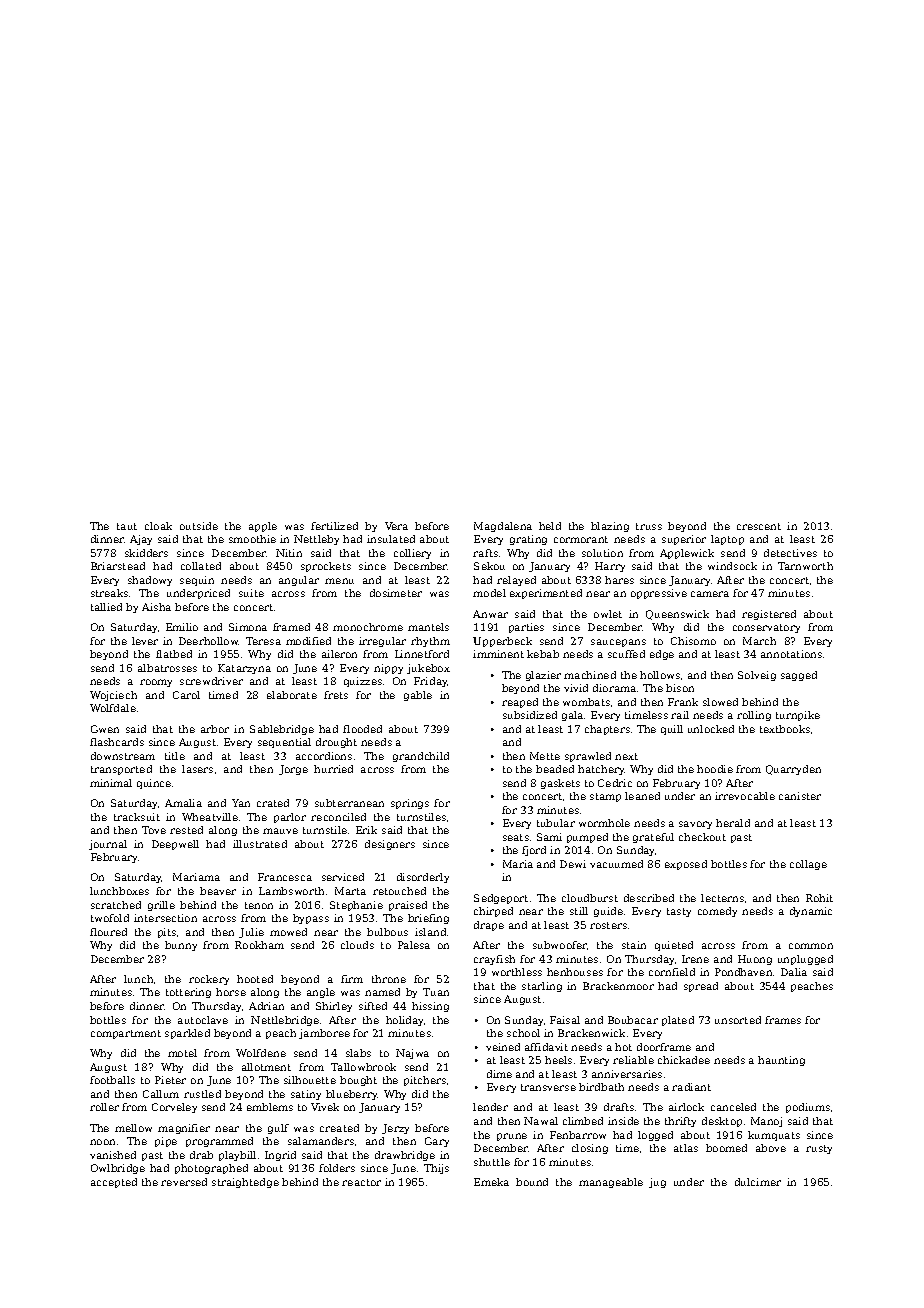 Image resolution: width=924 pixels, height=1308 pixels. What do you see at coordinates (418, 696) in the screenshot?
I see `gable` at bounding box center [418, 696].
